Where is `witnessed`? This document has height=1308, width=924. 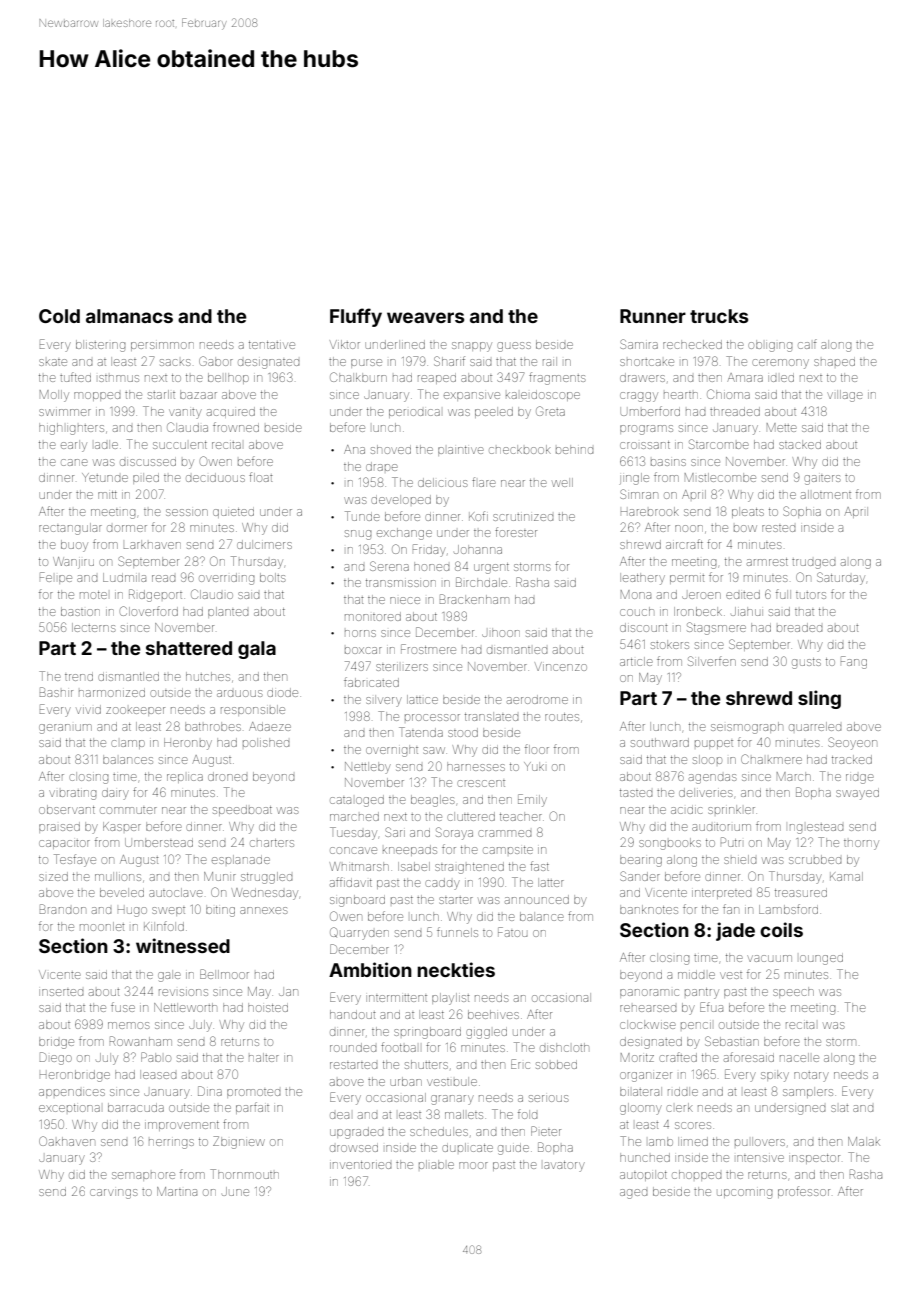 witnessed is located at coordinates (183, 945).
